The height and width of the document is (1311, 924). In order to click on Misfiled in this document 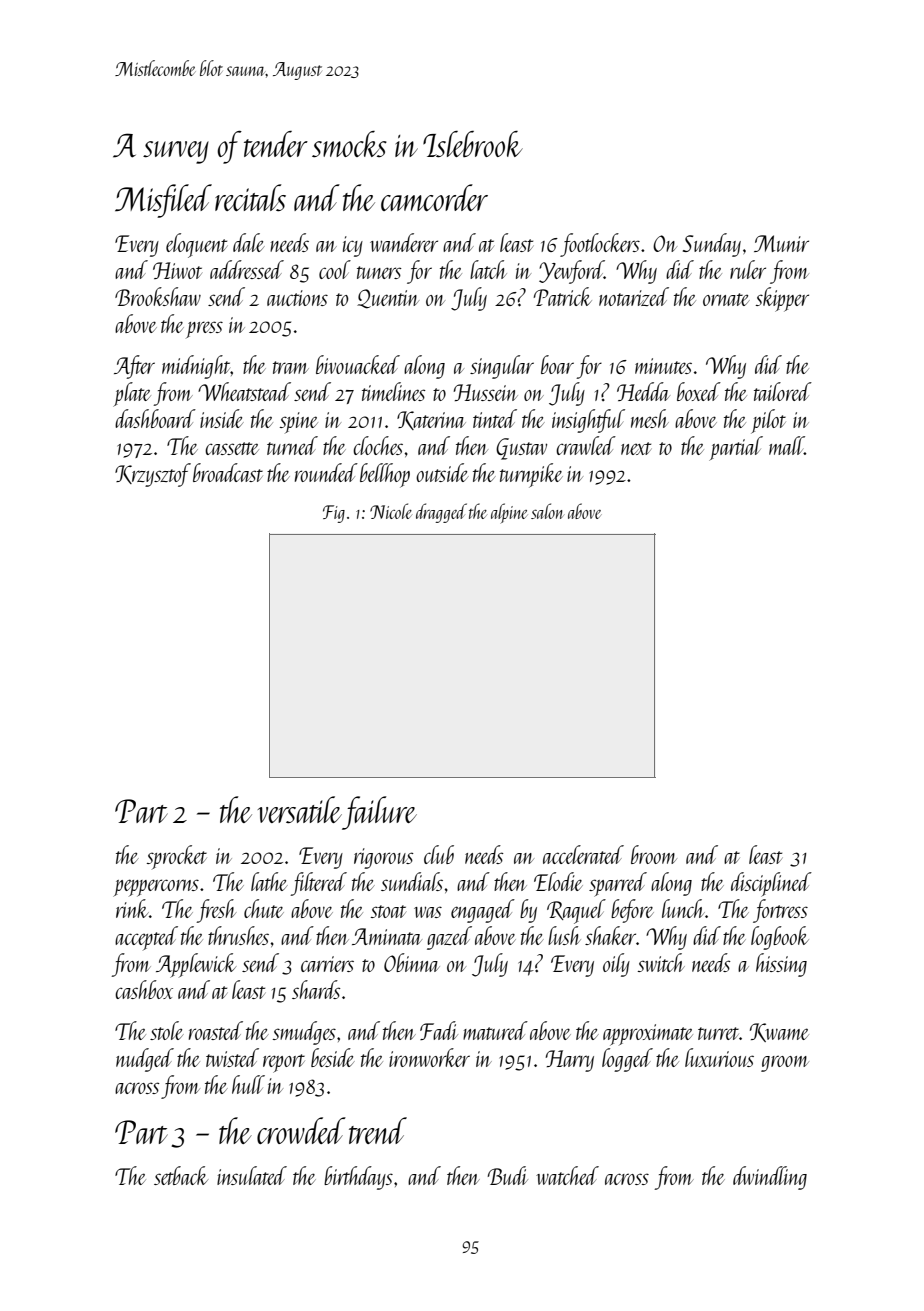, I will do `click(163, 201)`.
